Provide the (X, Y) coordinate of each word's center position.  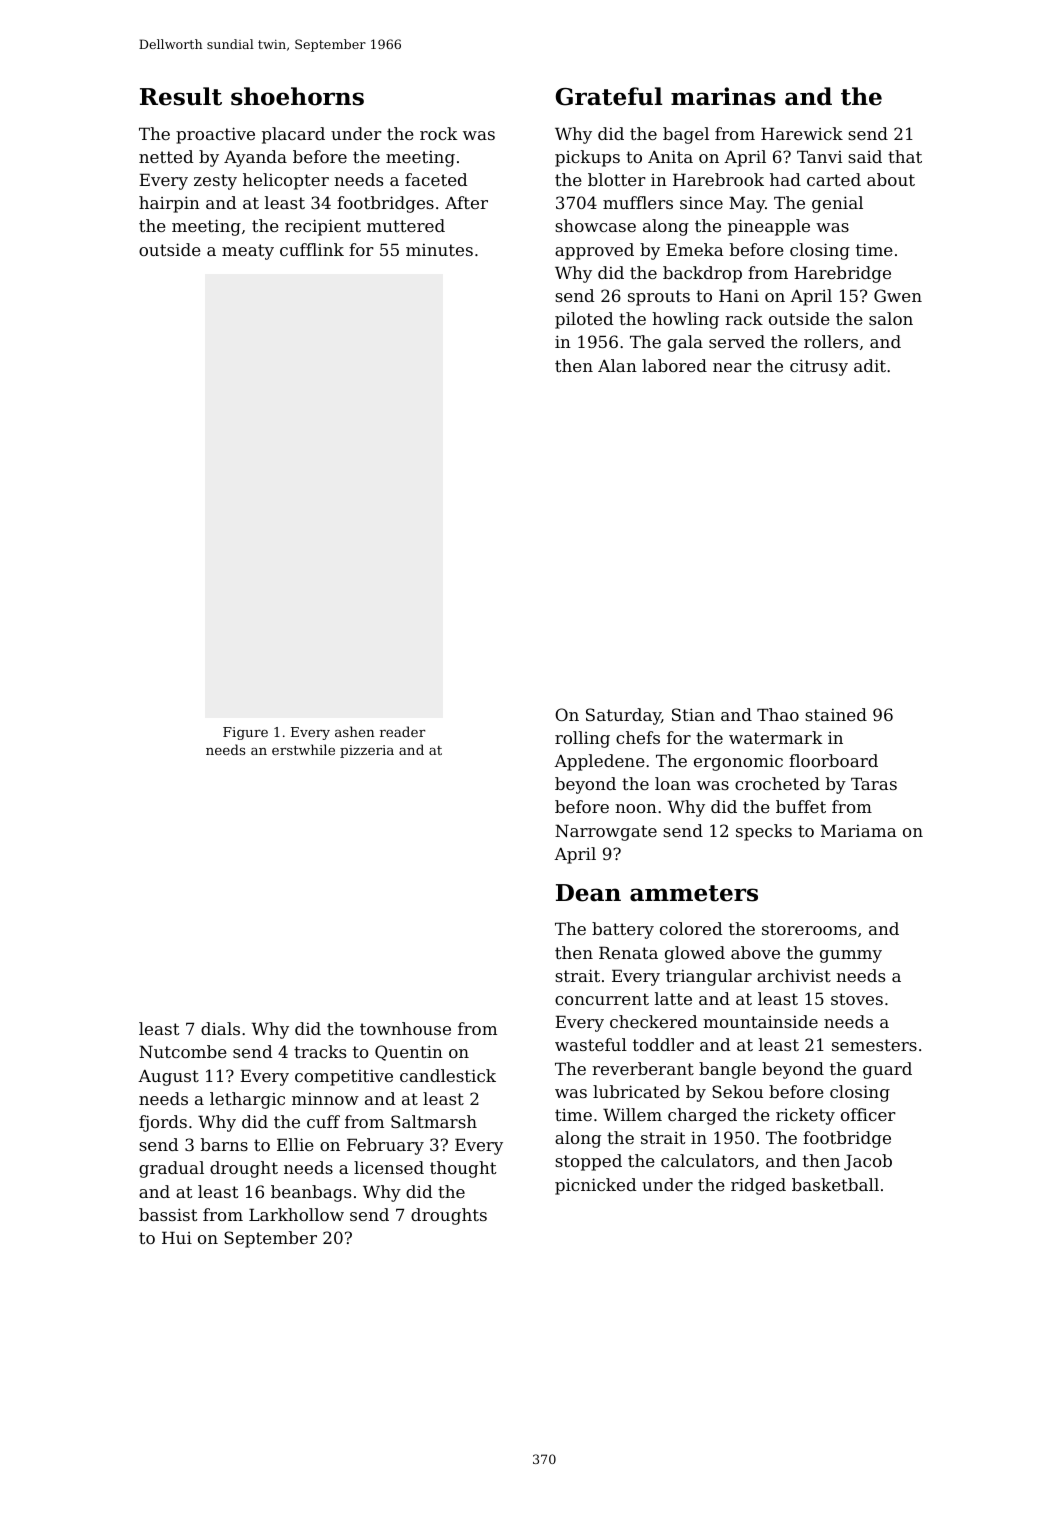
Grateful (609, 96)
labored (674, 365)
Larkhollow (296, 1214)
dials (220, 1028)
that (905, 156)
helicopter (286, 181)
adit (870, 365)
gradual (171, 1169)
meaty (248, 252)
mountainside (760, 1021)
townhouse (405, 1028)
